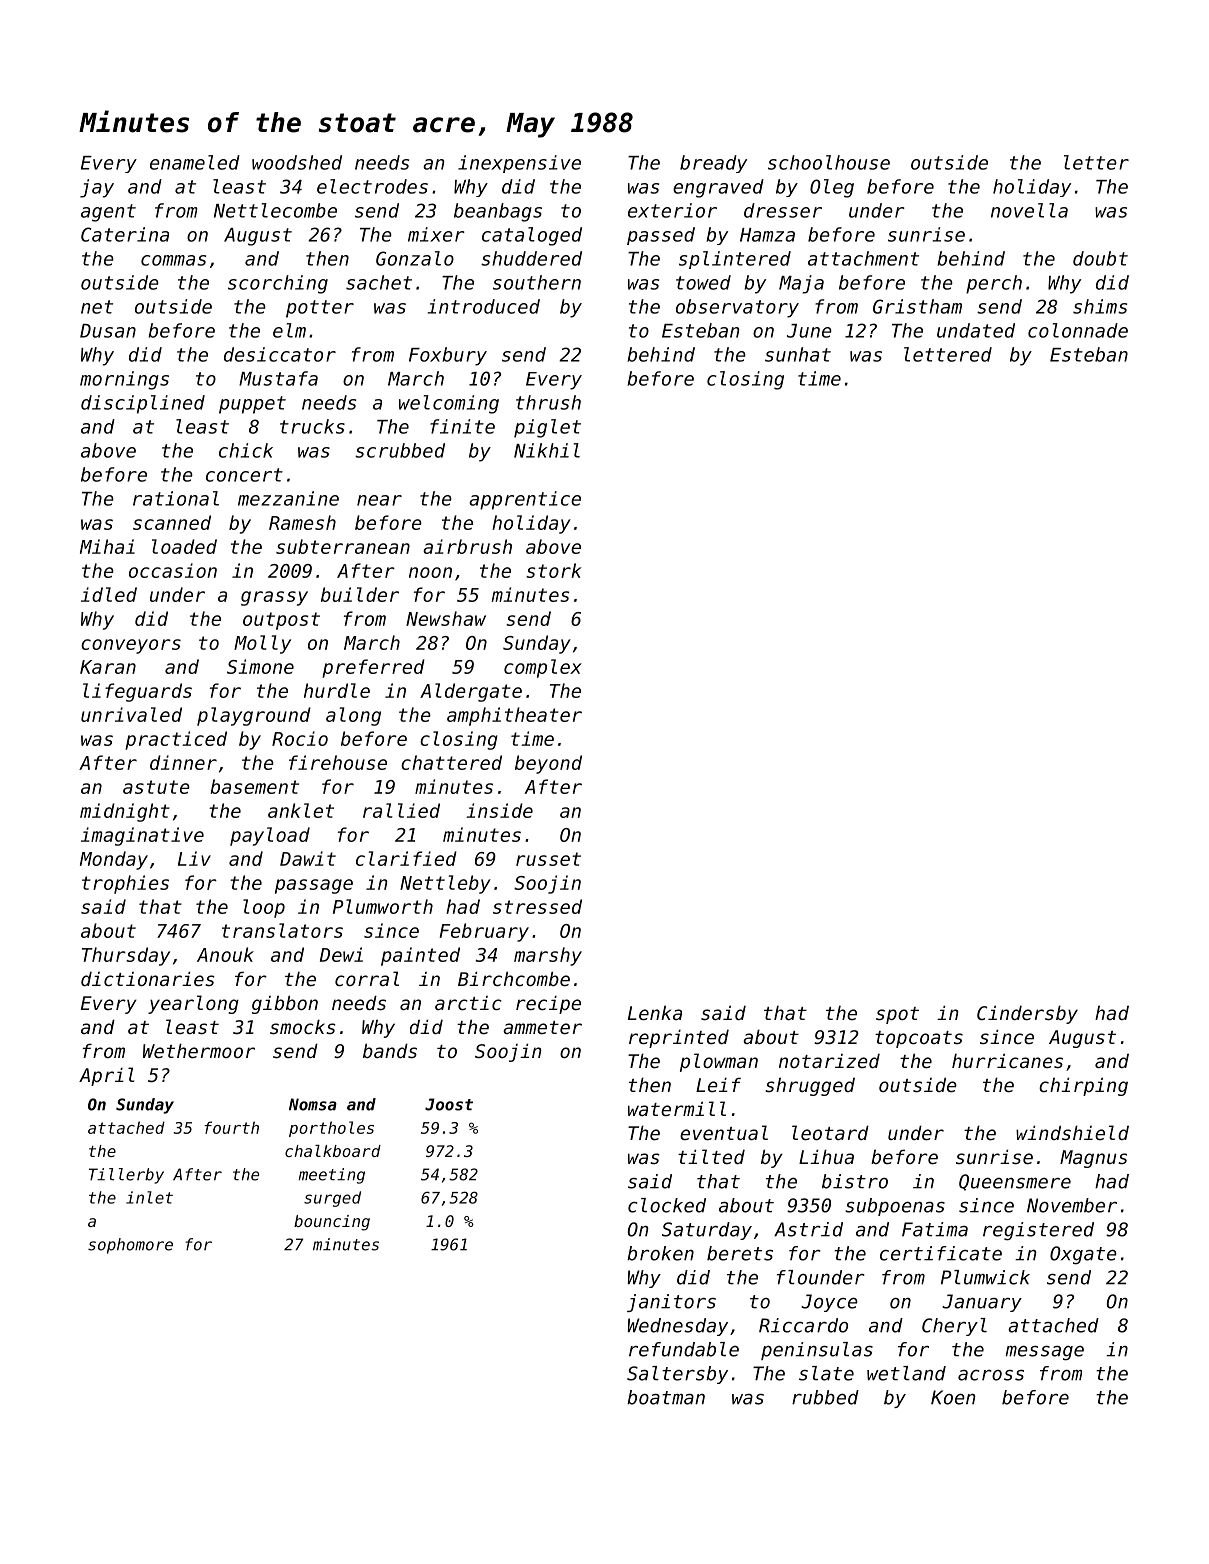 The width and height of the screenshot is (1209, 1564). I want to click on agent, so click(108, 213).
